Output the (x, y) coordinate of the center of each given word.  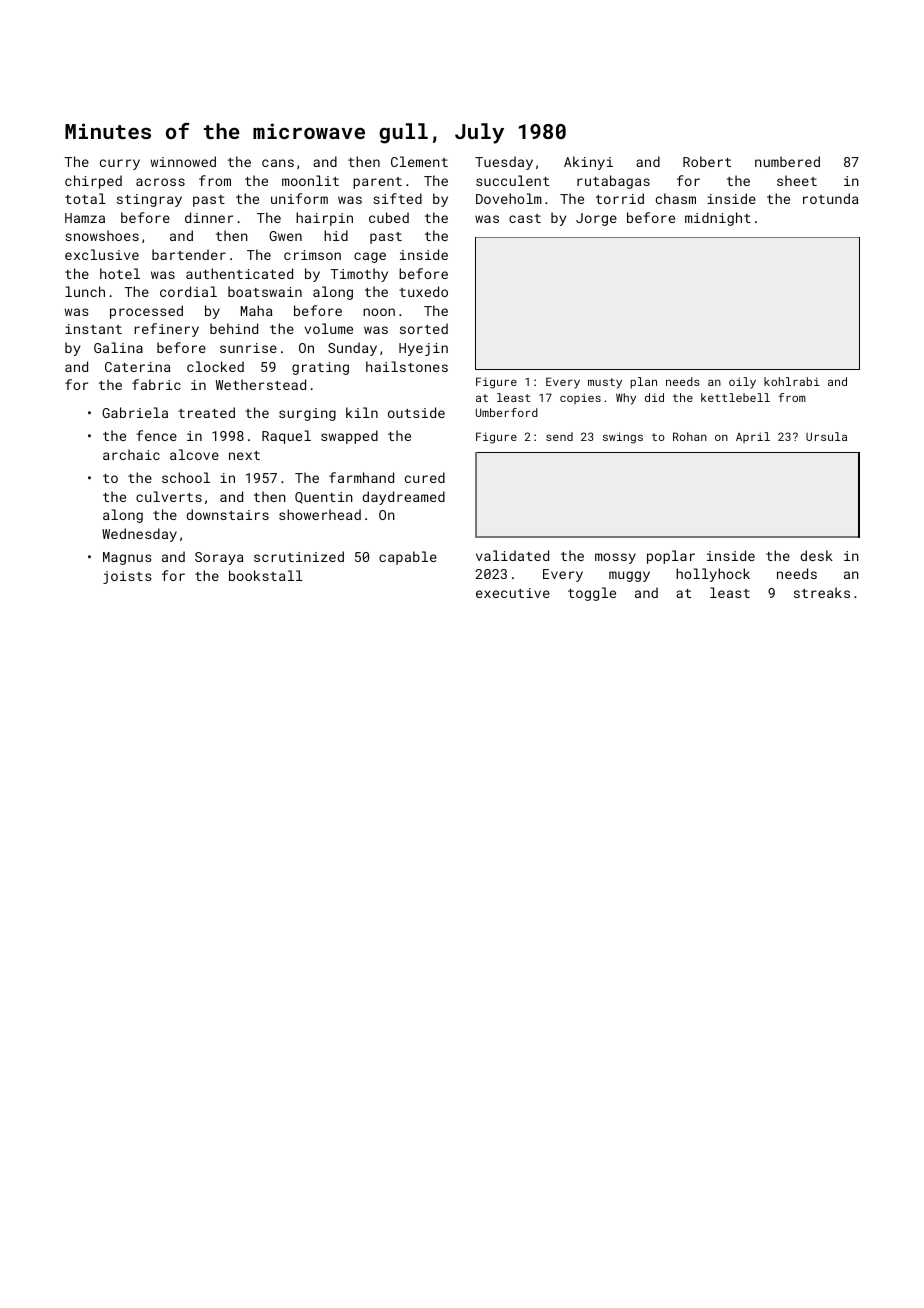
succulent (512, 180)
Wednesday (139, 535)
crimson (312, 255)
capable (408, 558)
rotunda (831, 198)
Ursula (826, 436)
